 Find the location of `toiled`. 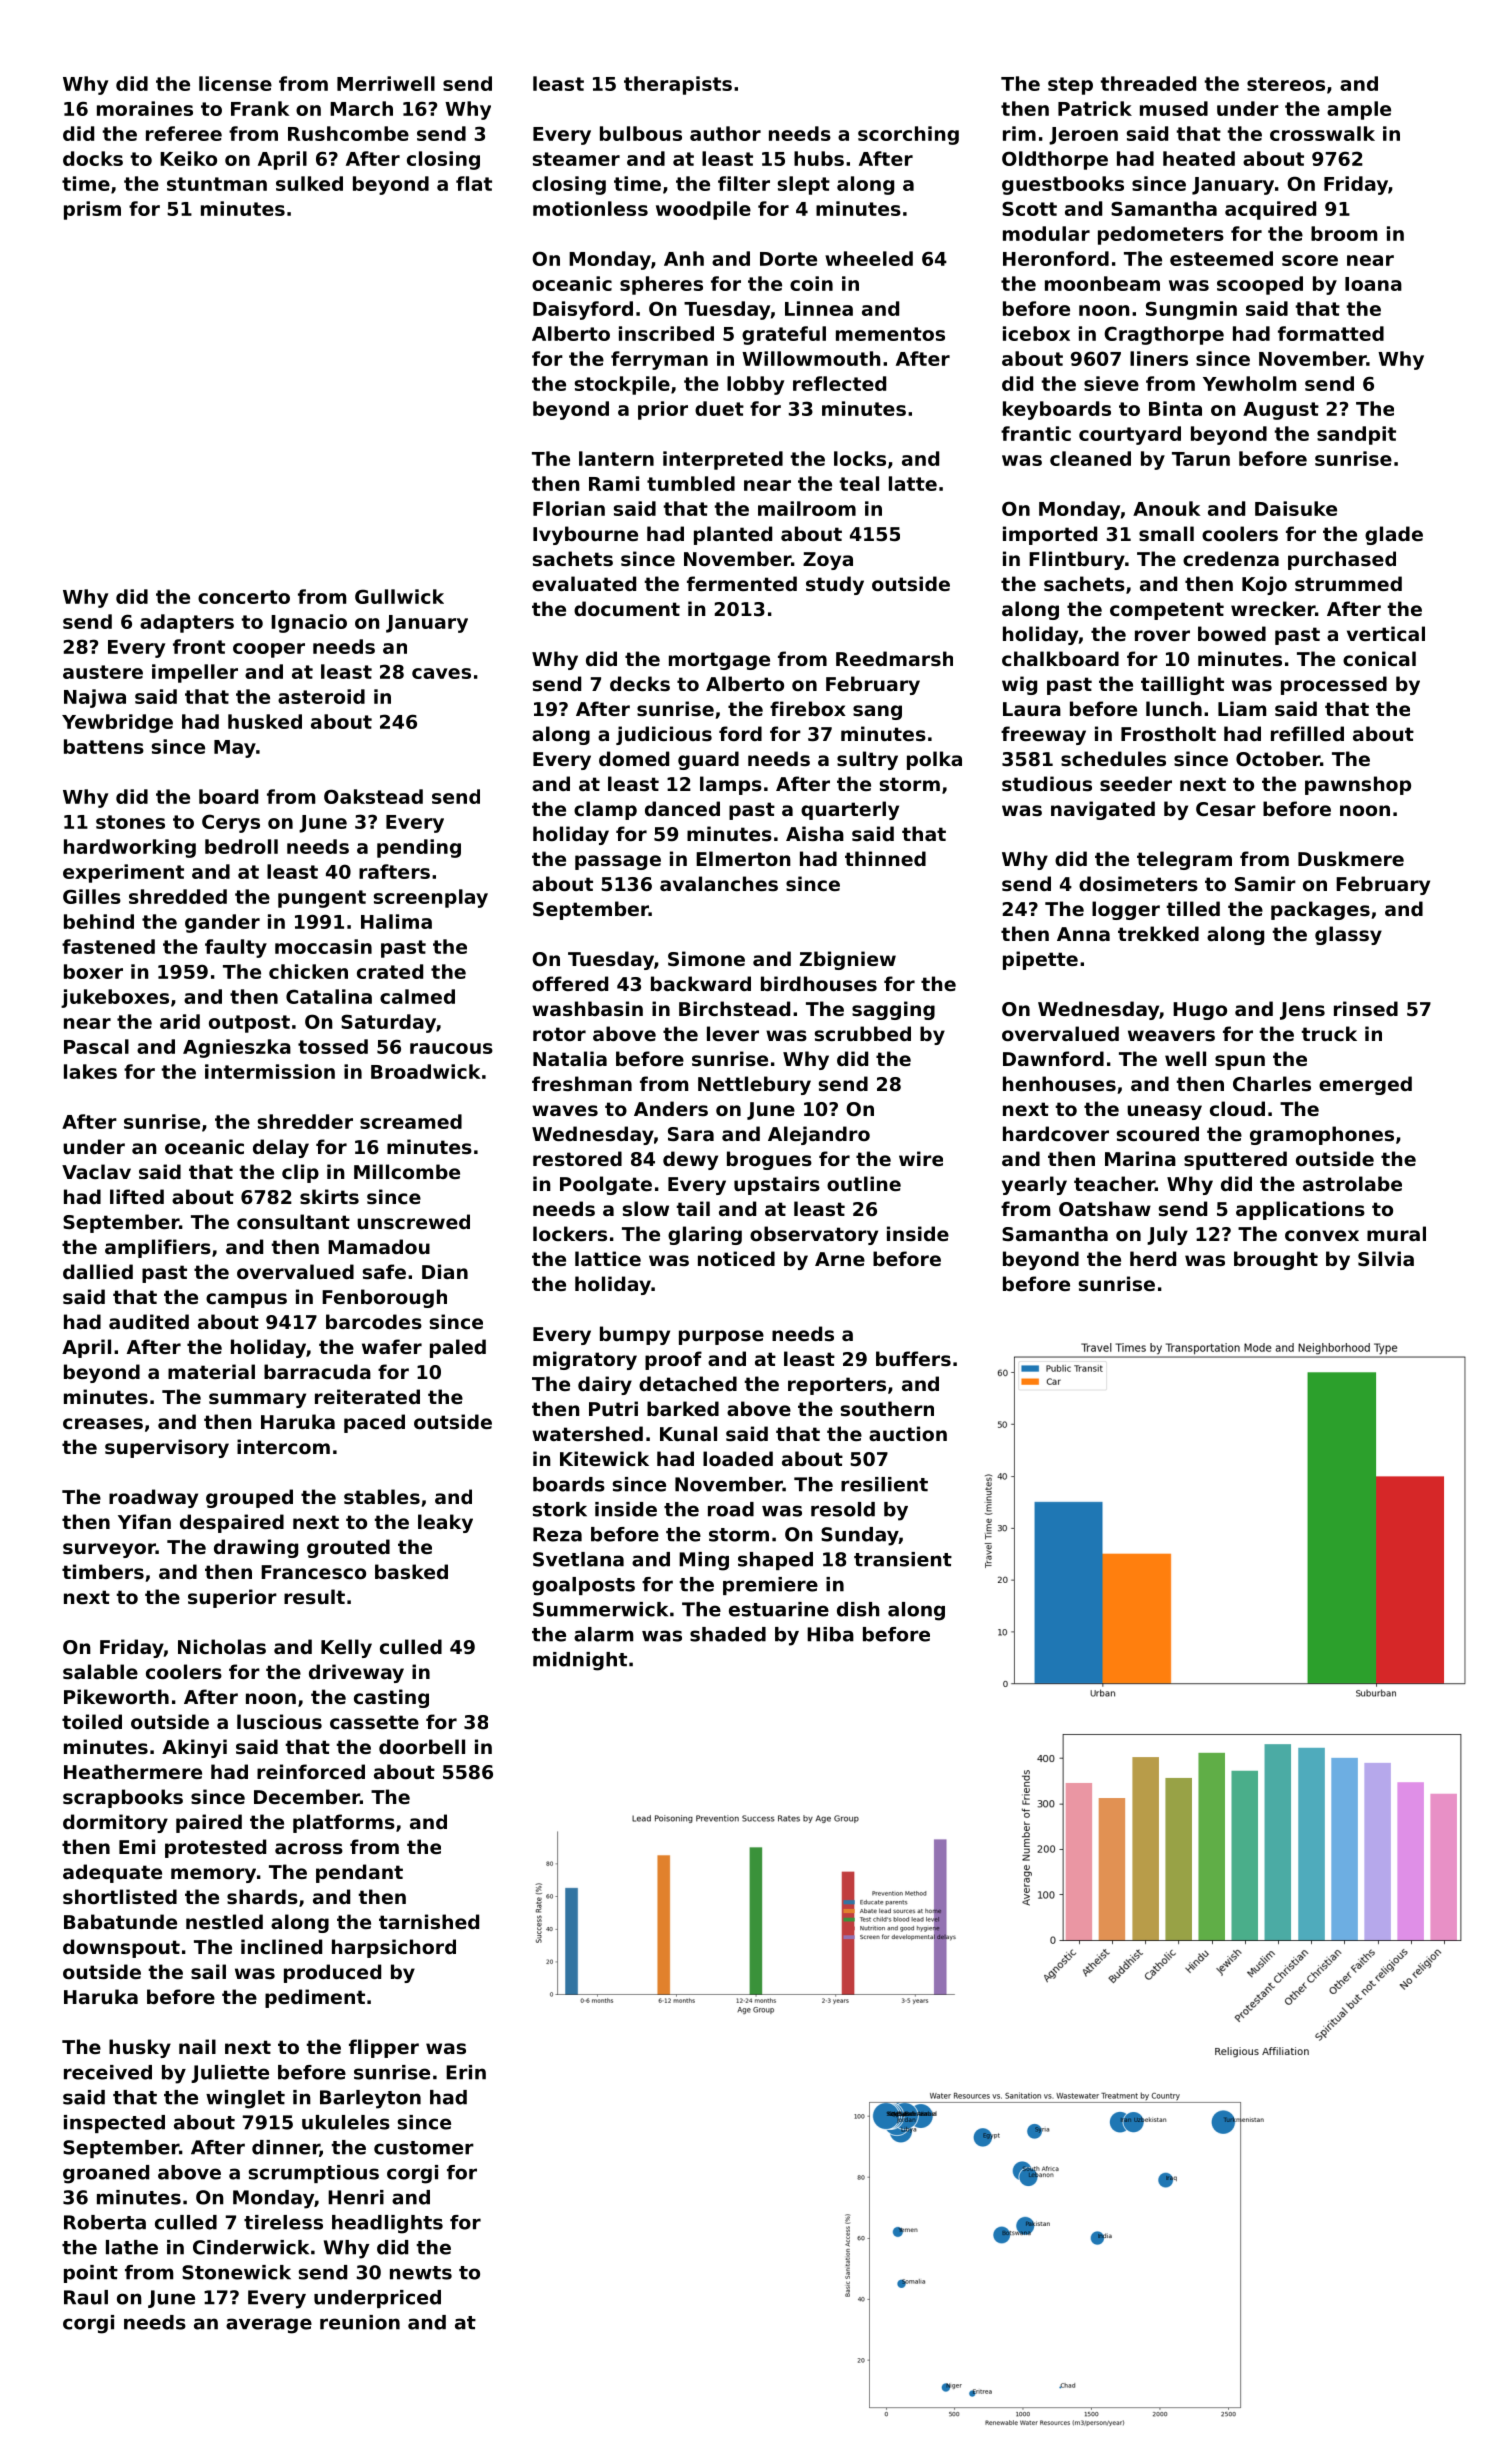

toiled is located at coordinates (92, 1721).
